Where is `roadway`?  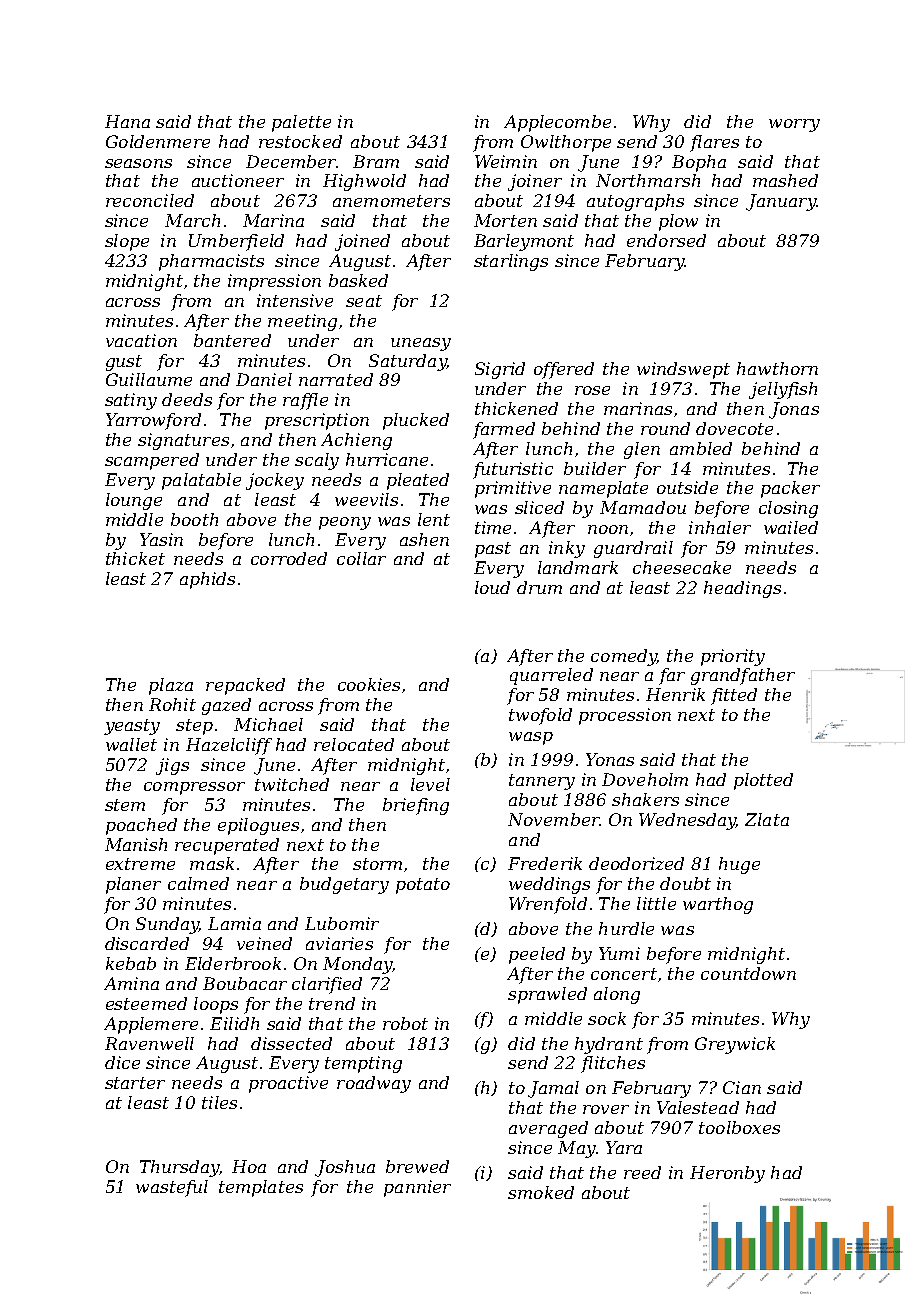 roadway is located at coordinates (374, 1084).
